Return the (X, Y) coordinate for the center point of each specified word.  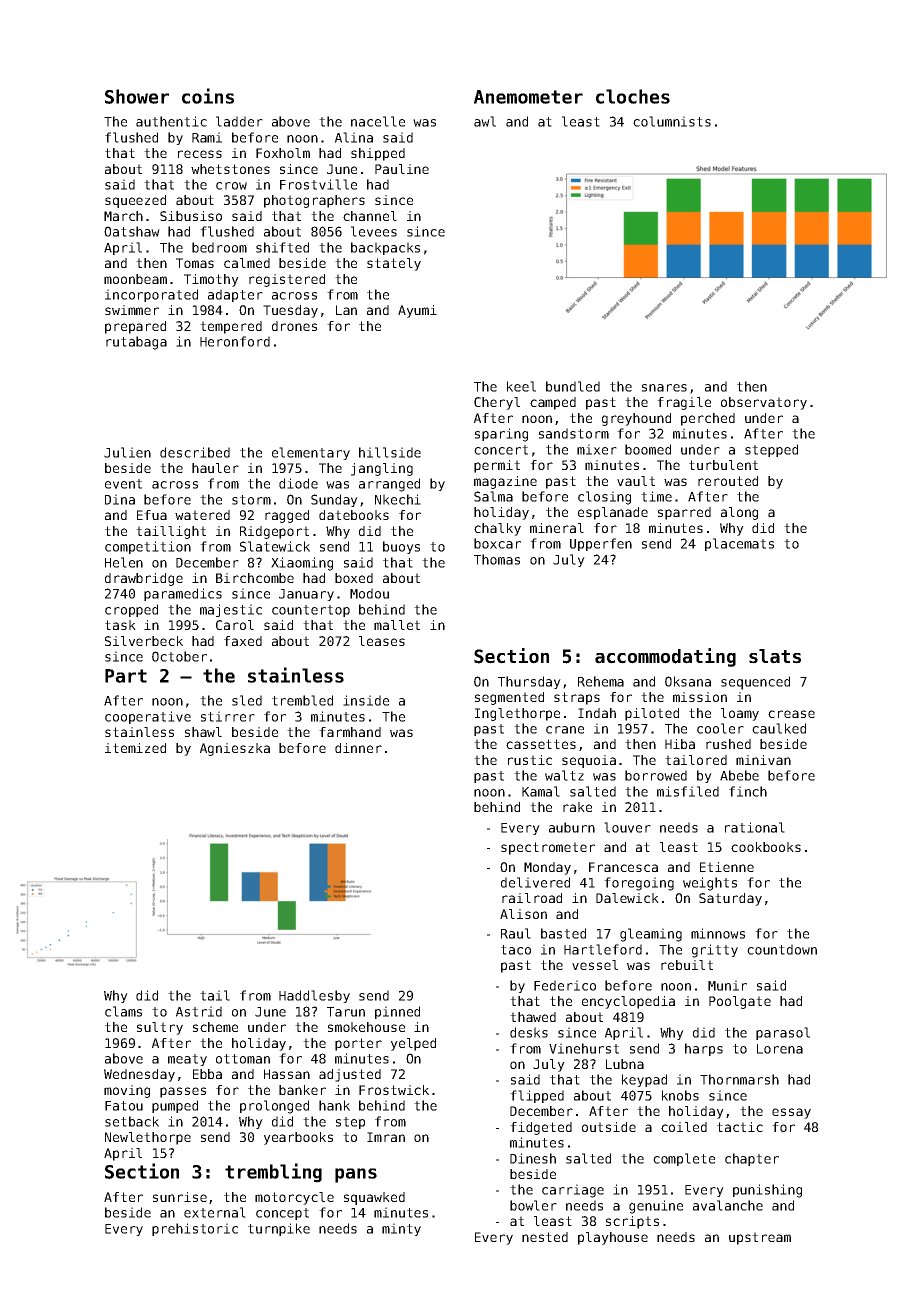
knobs (680, 1095)
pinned (397, 1012)
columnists (672, 121)
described (195, 452)
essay (791, 1113)
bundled (573, 386)
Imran (386, 1137)
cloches (633, 96)
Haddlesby (314, 996)
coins (208, 96)
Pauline (402, 169)
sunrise (180, 1197)
